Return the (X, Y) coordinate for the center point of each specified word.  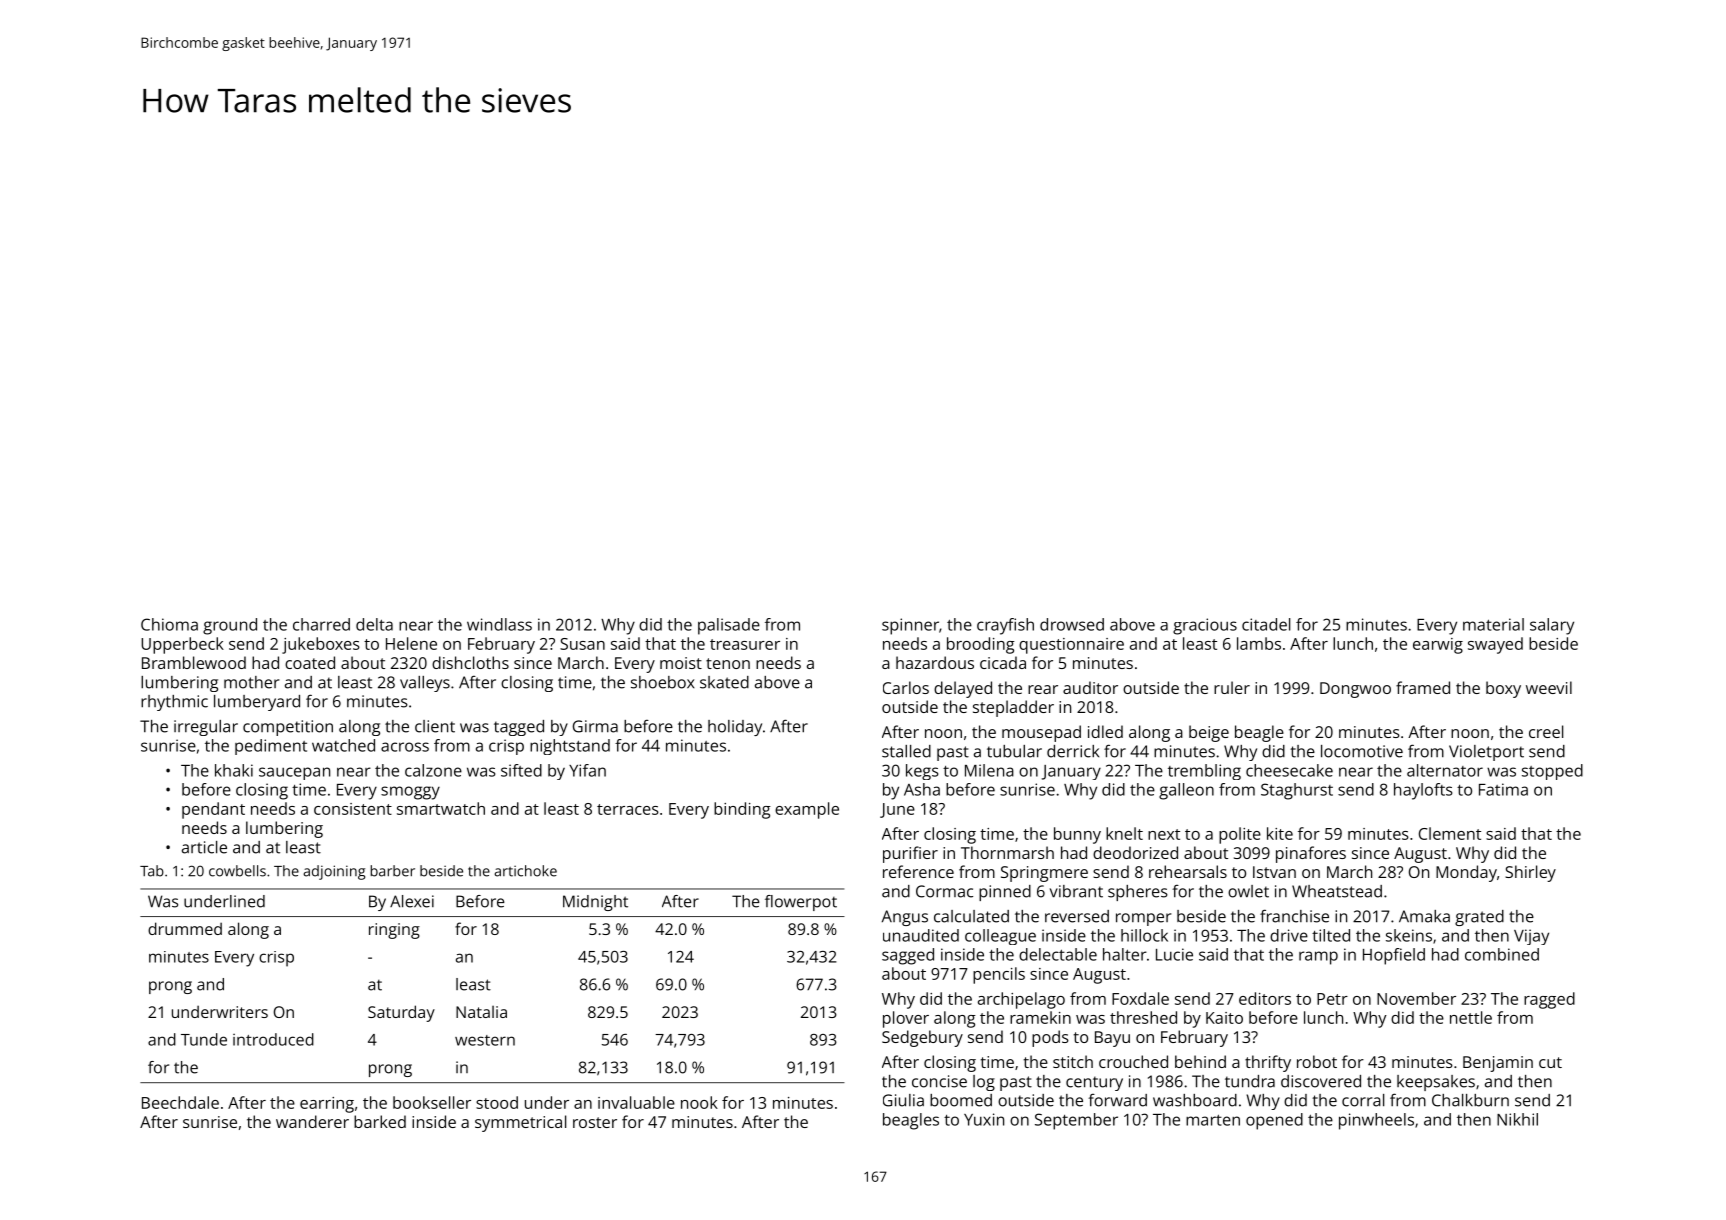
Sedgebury (922, 1038)
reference (918, 871)
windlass (499, 624)
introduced (273, 1039)
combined (1502, 954)
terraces (628, 809)
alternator (1445, 770)
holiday (735, 728)
